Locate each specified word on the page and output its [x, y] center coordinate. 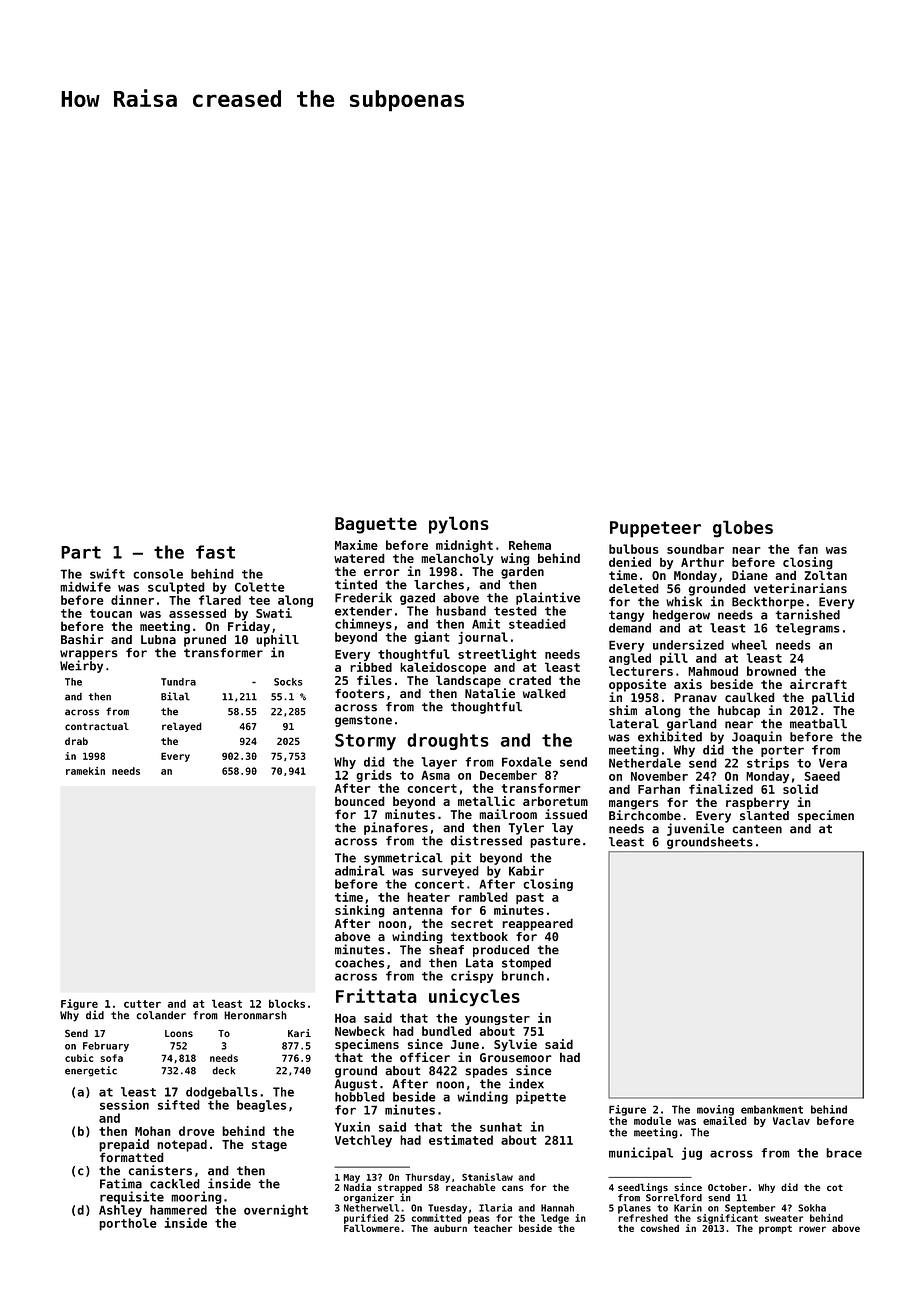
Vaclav [791, 1120]
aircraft [818, 684]
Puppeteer [655, 529]
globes [743, 528]
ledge [555, 1219]
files [374, 680]
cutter [142, 1004]
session [124, 1105]
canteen [757, 829]
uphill [277, 640]
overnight [276, 1211]
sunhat [501, 1127]
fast [215, 552]
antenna [418, 910]
